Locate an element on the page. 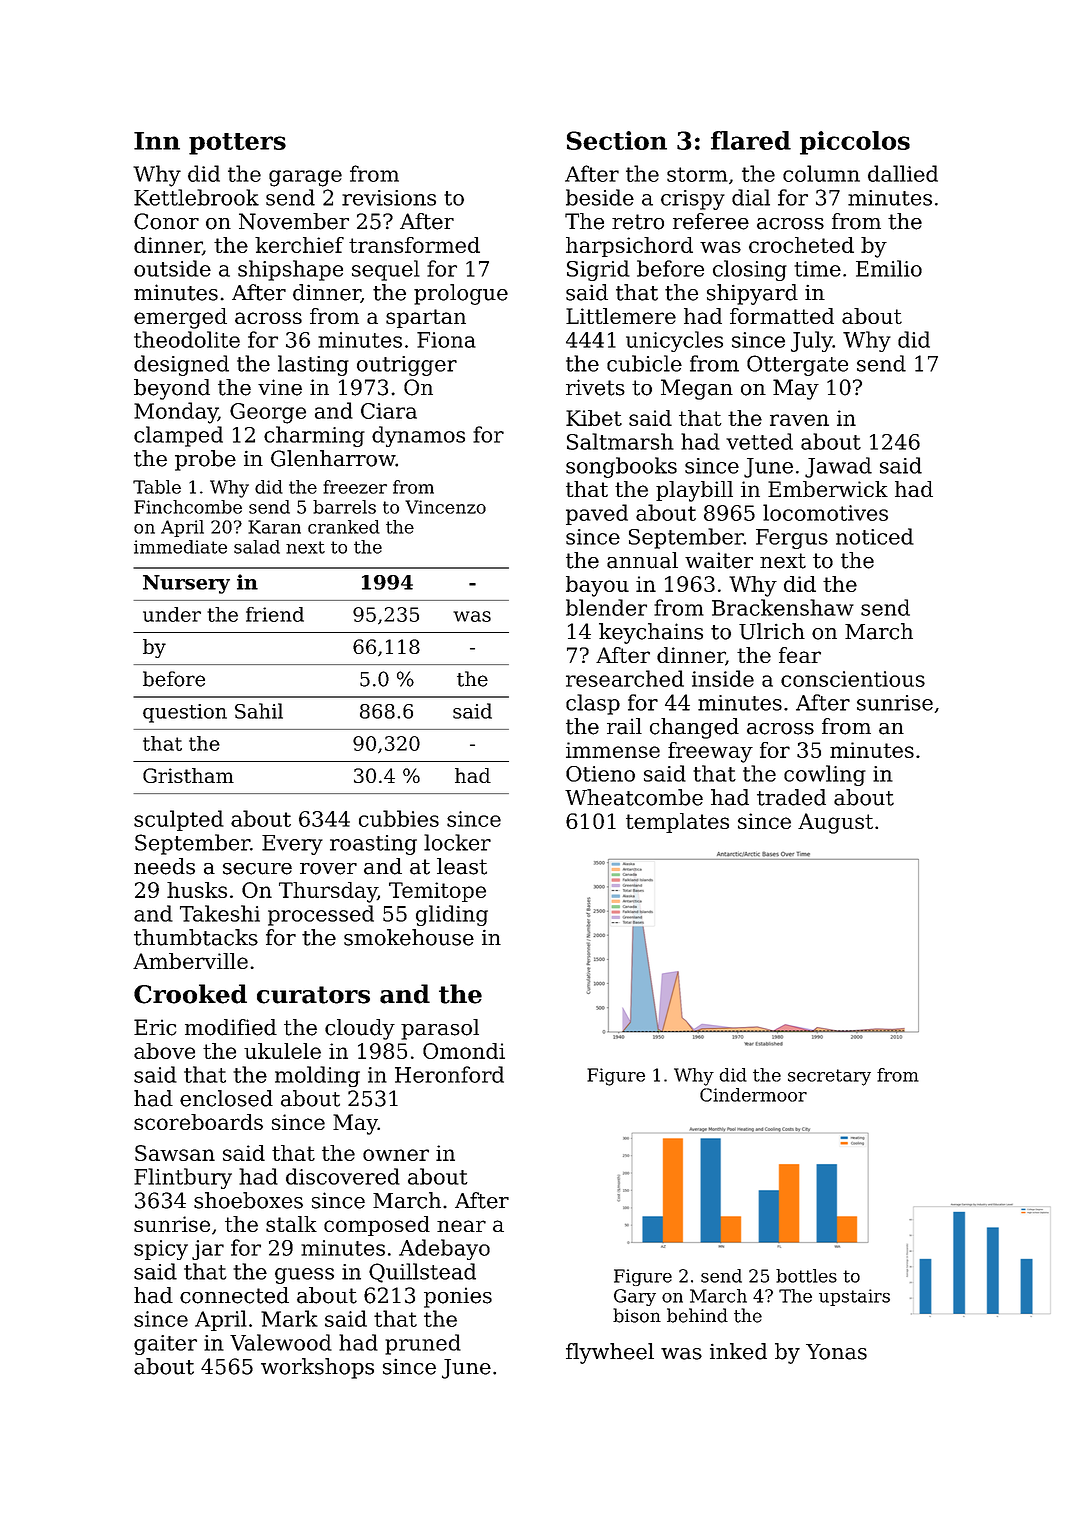 This image has height=1525, width=1074. pruned is located at coordinates (423, 1344).
